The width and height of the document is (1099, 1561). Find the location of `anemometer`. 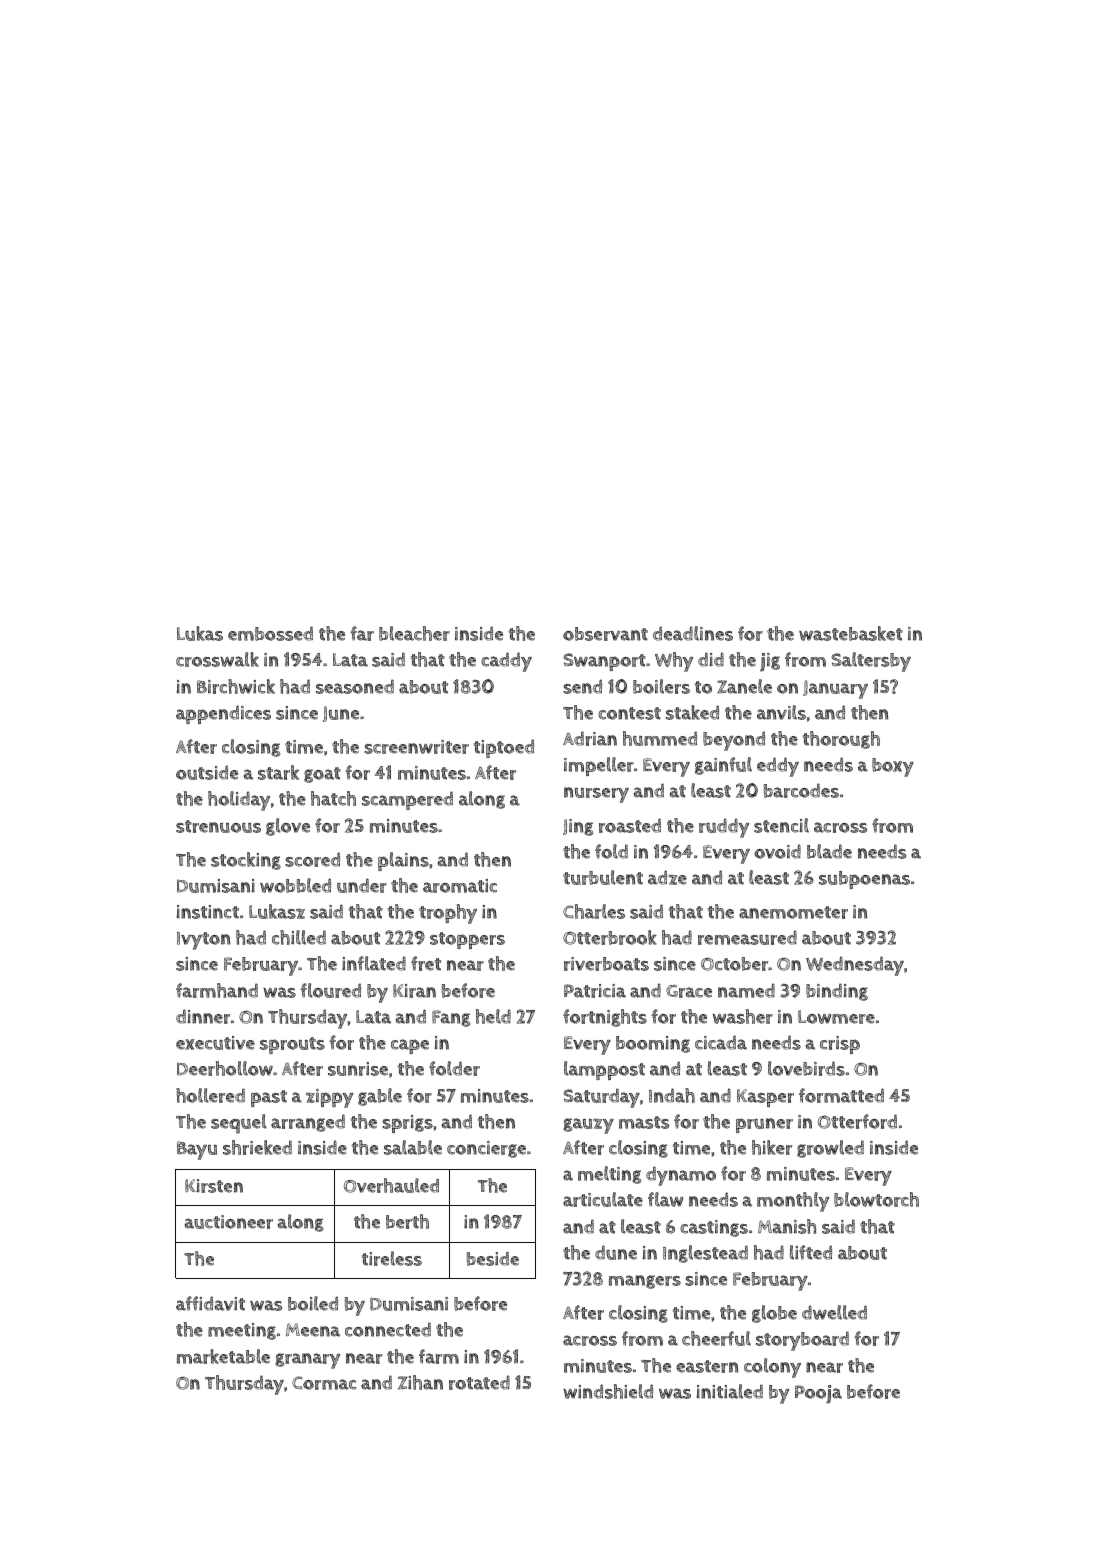

anemometer is located at coordinates (793, 912).
